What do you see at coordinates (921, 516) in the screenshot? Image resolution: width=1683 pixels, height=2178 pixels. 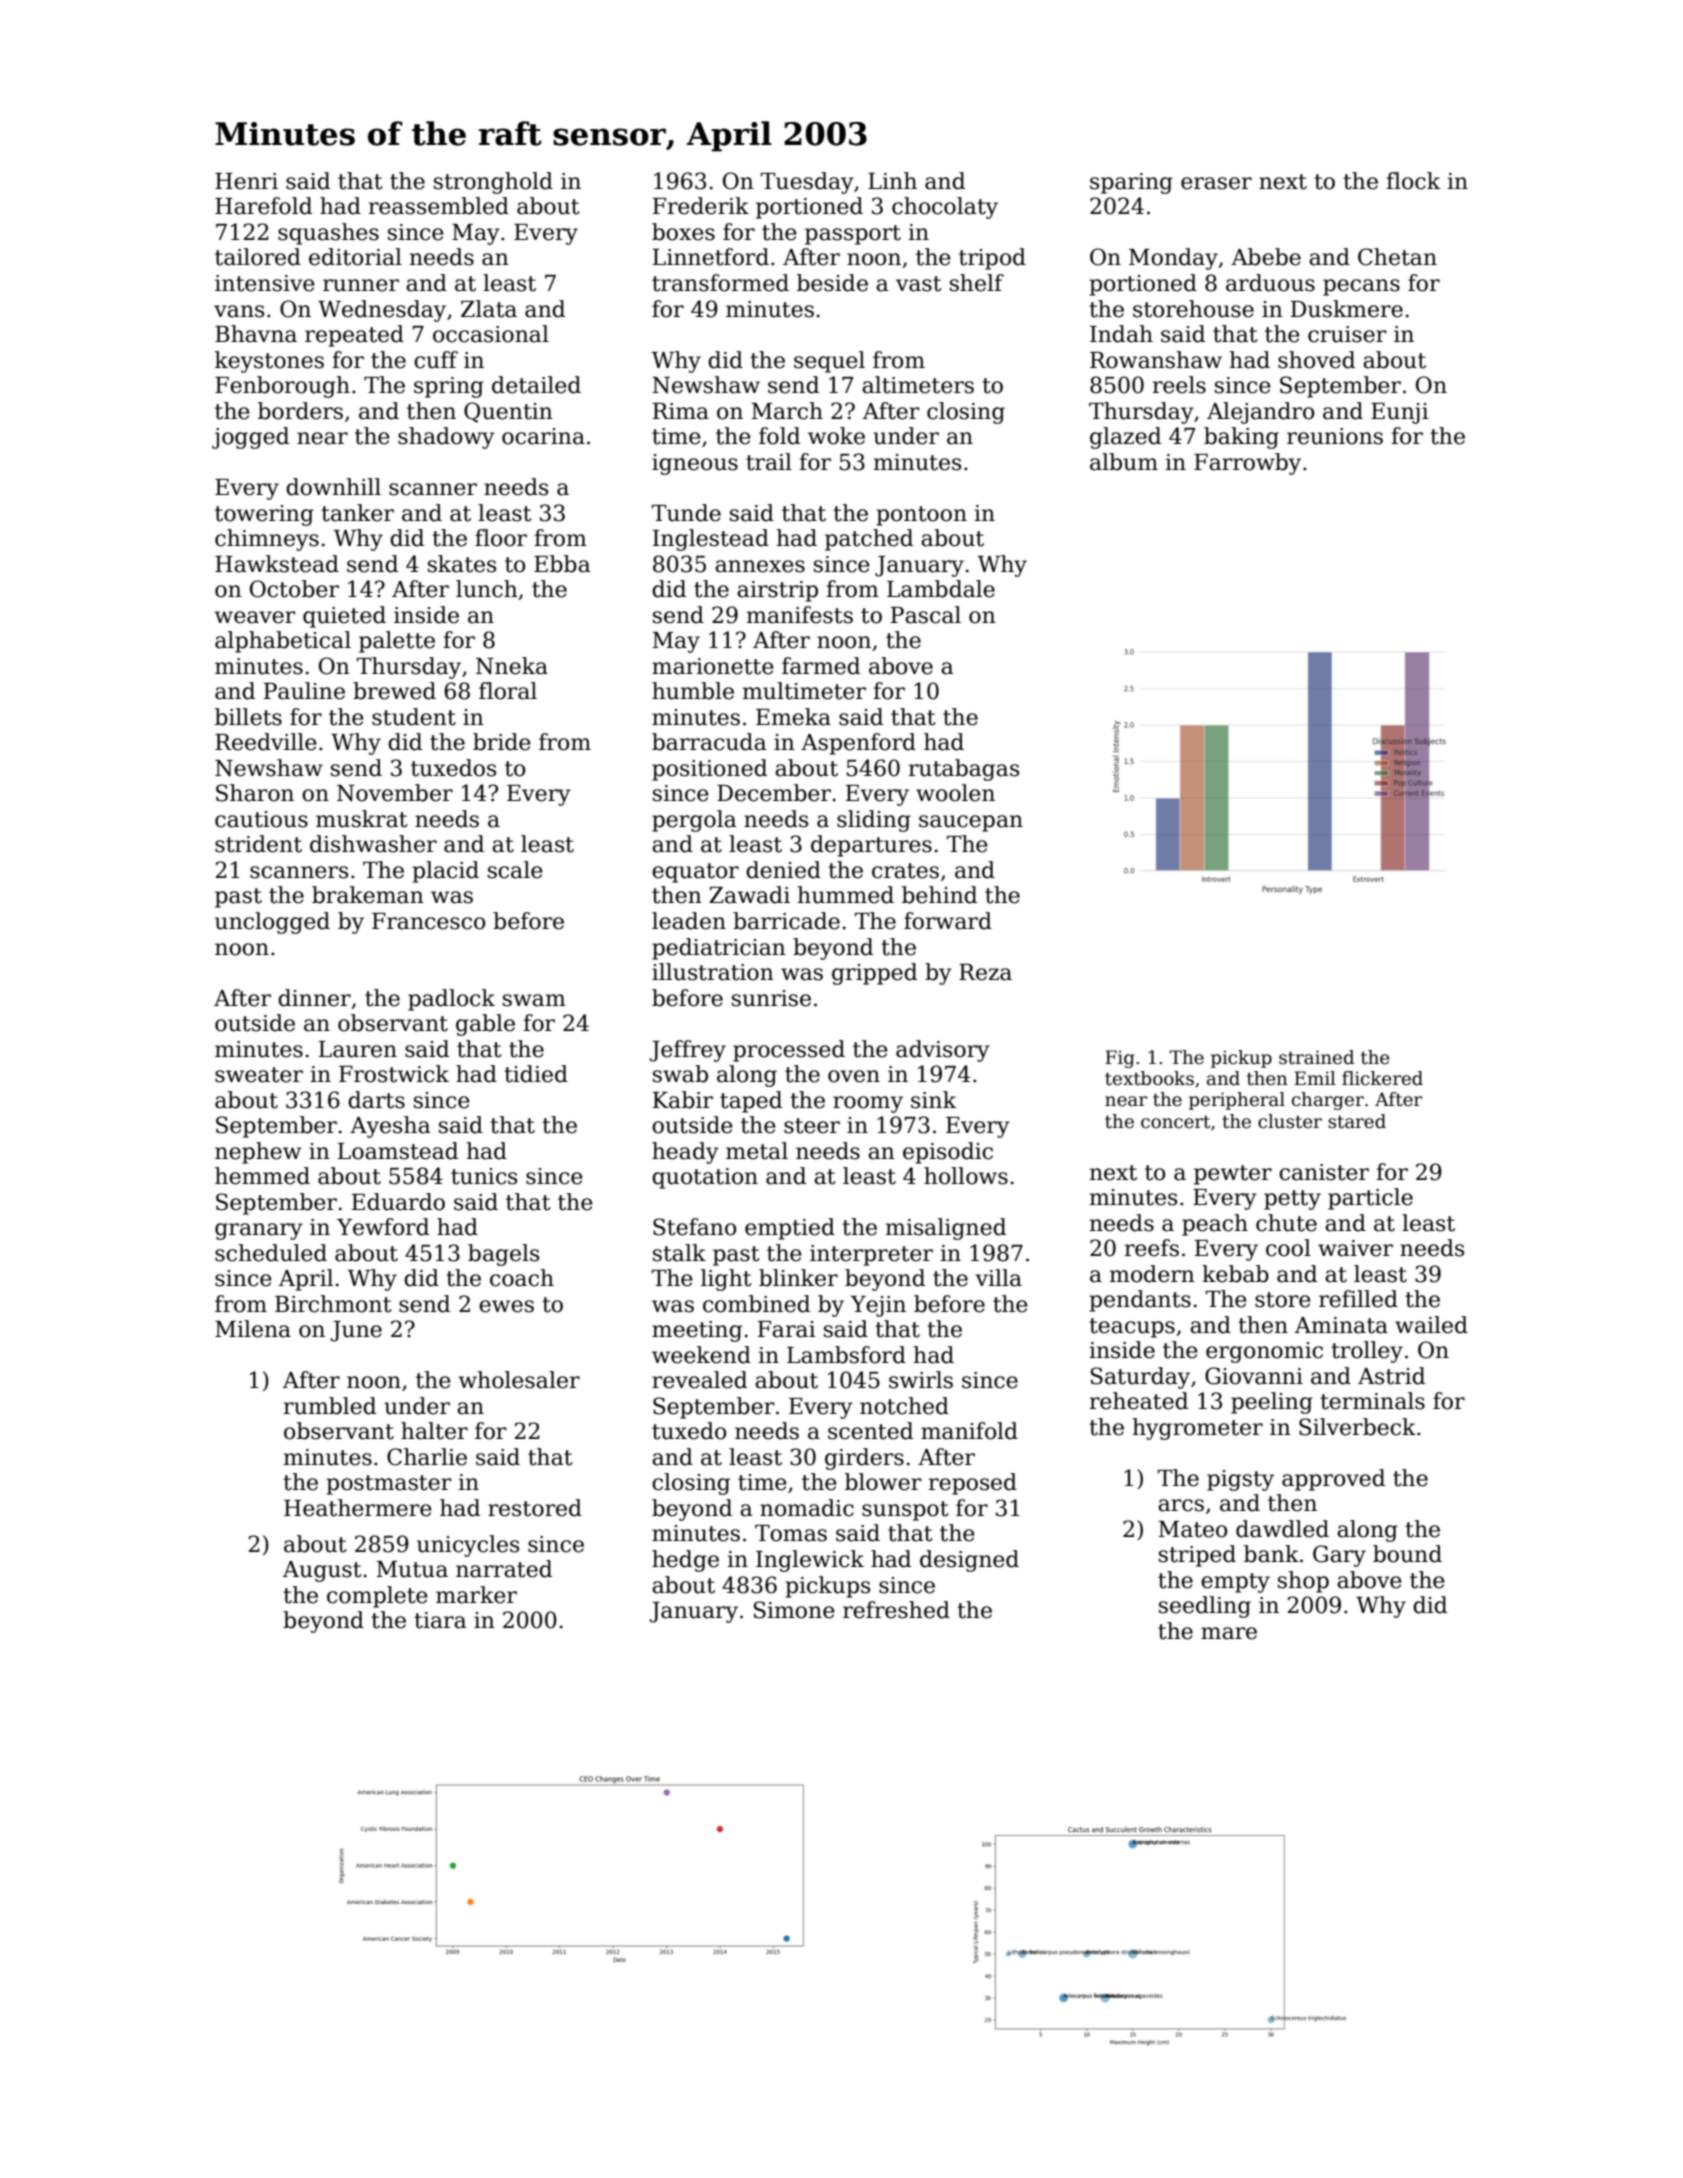 I see `pontoon` at bounding box center [921, 516].
